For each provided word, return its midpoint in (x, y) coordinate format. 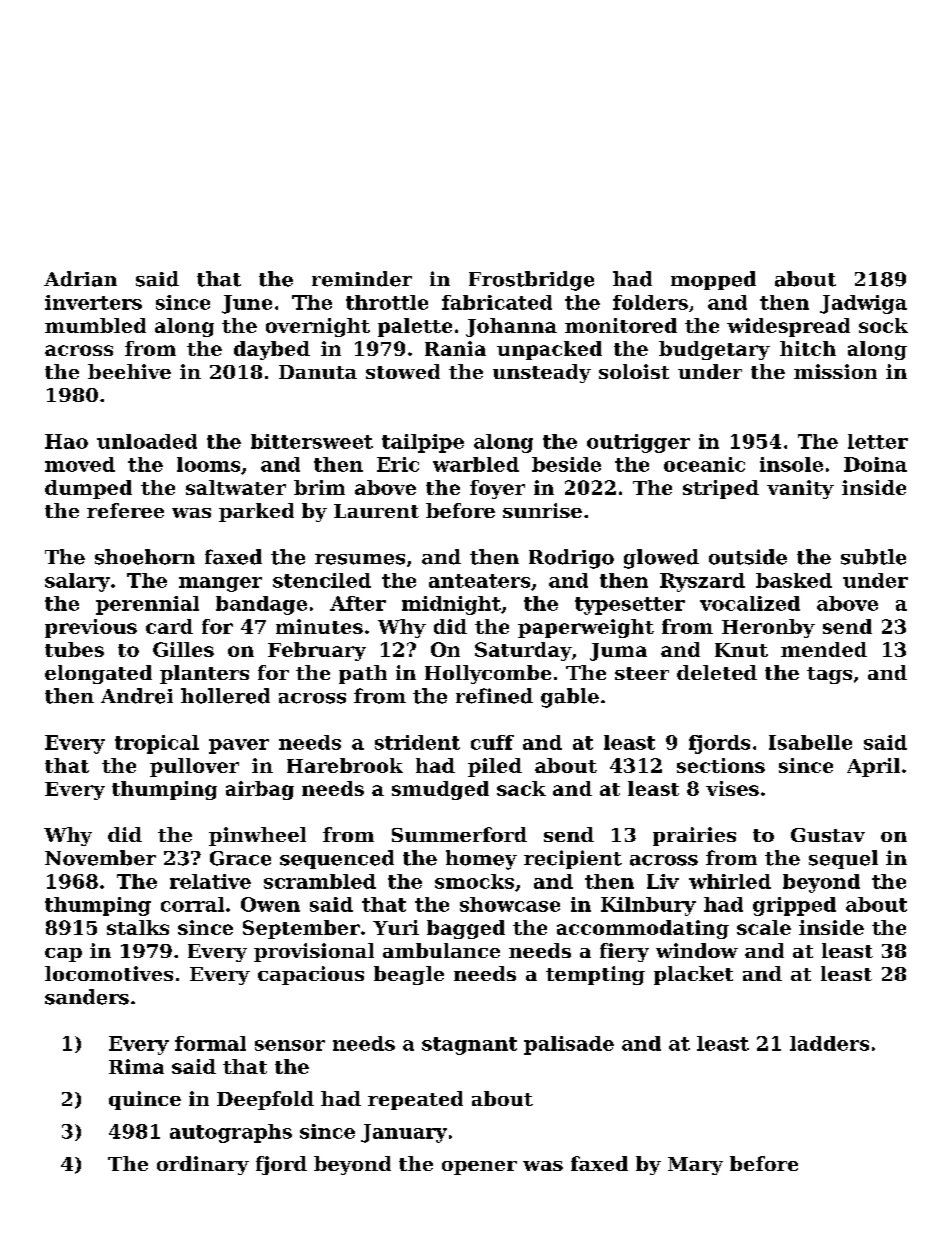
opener (479, 1168)
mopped (713, 280)
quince (145, 1100)
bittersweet (312, 441)
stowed (403, 371)
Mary (695, 1166)
